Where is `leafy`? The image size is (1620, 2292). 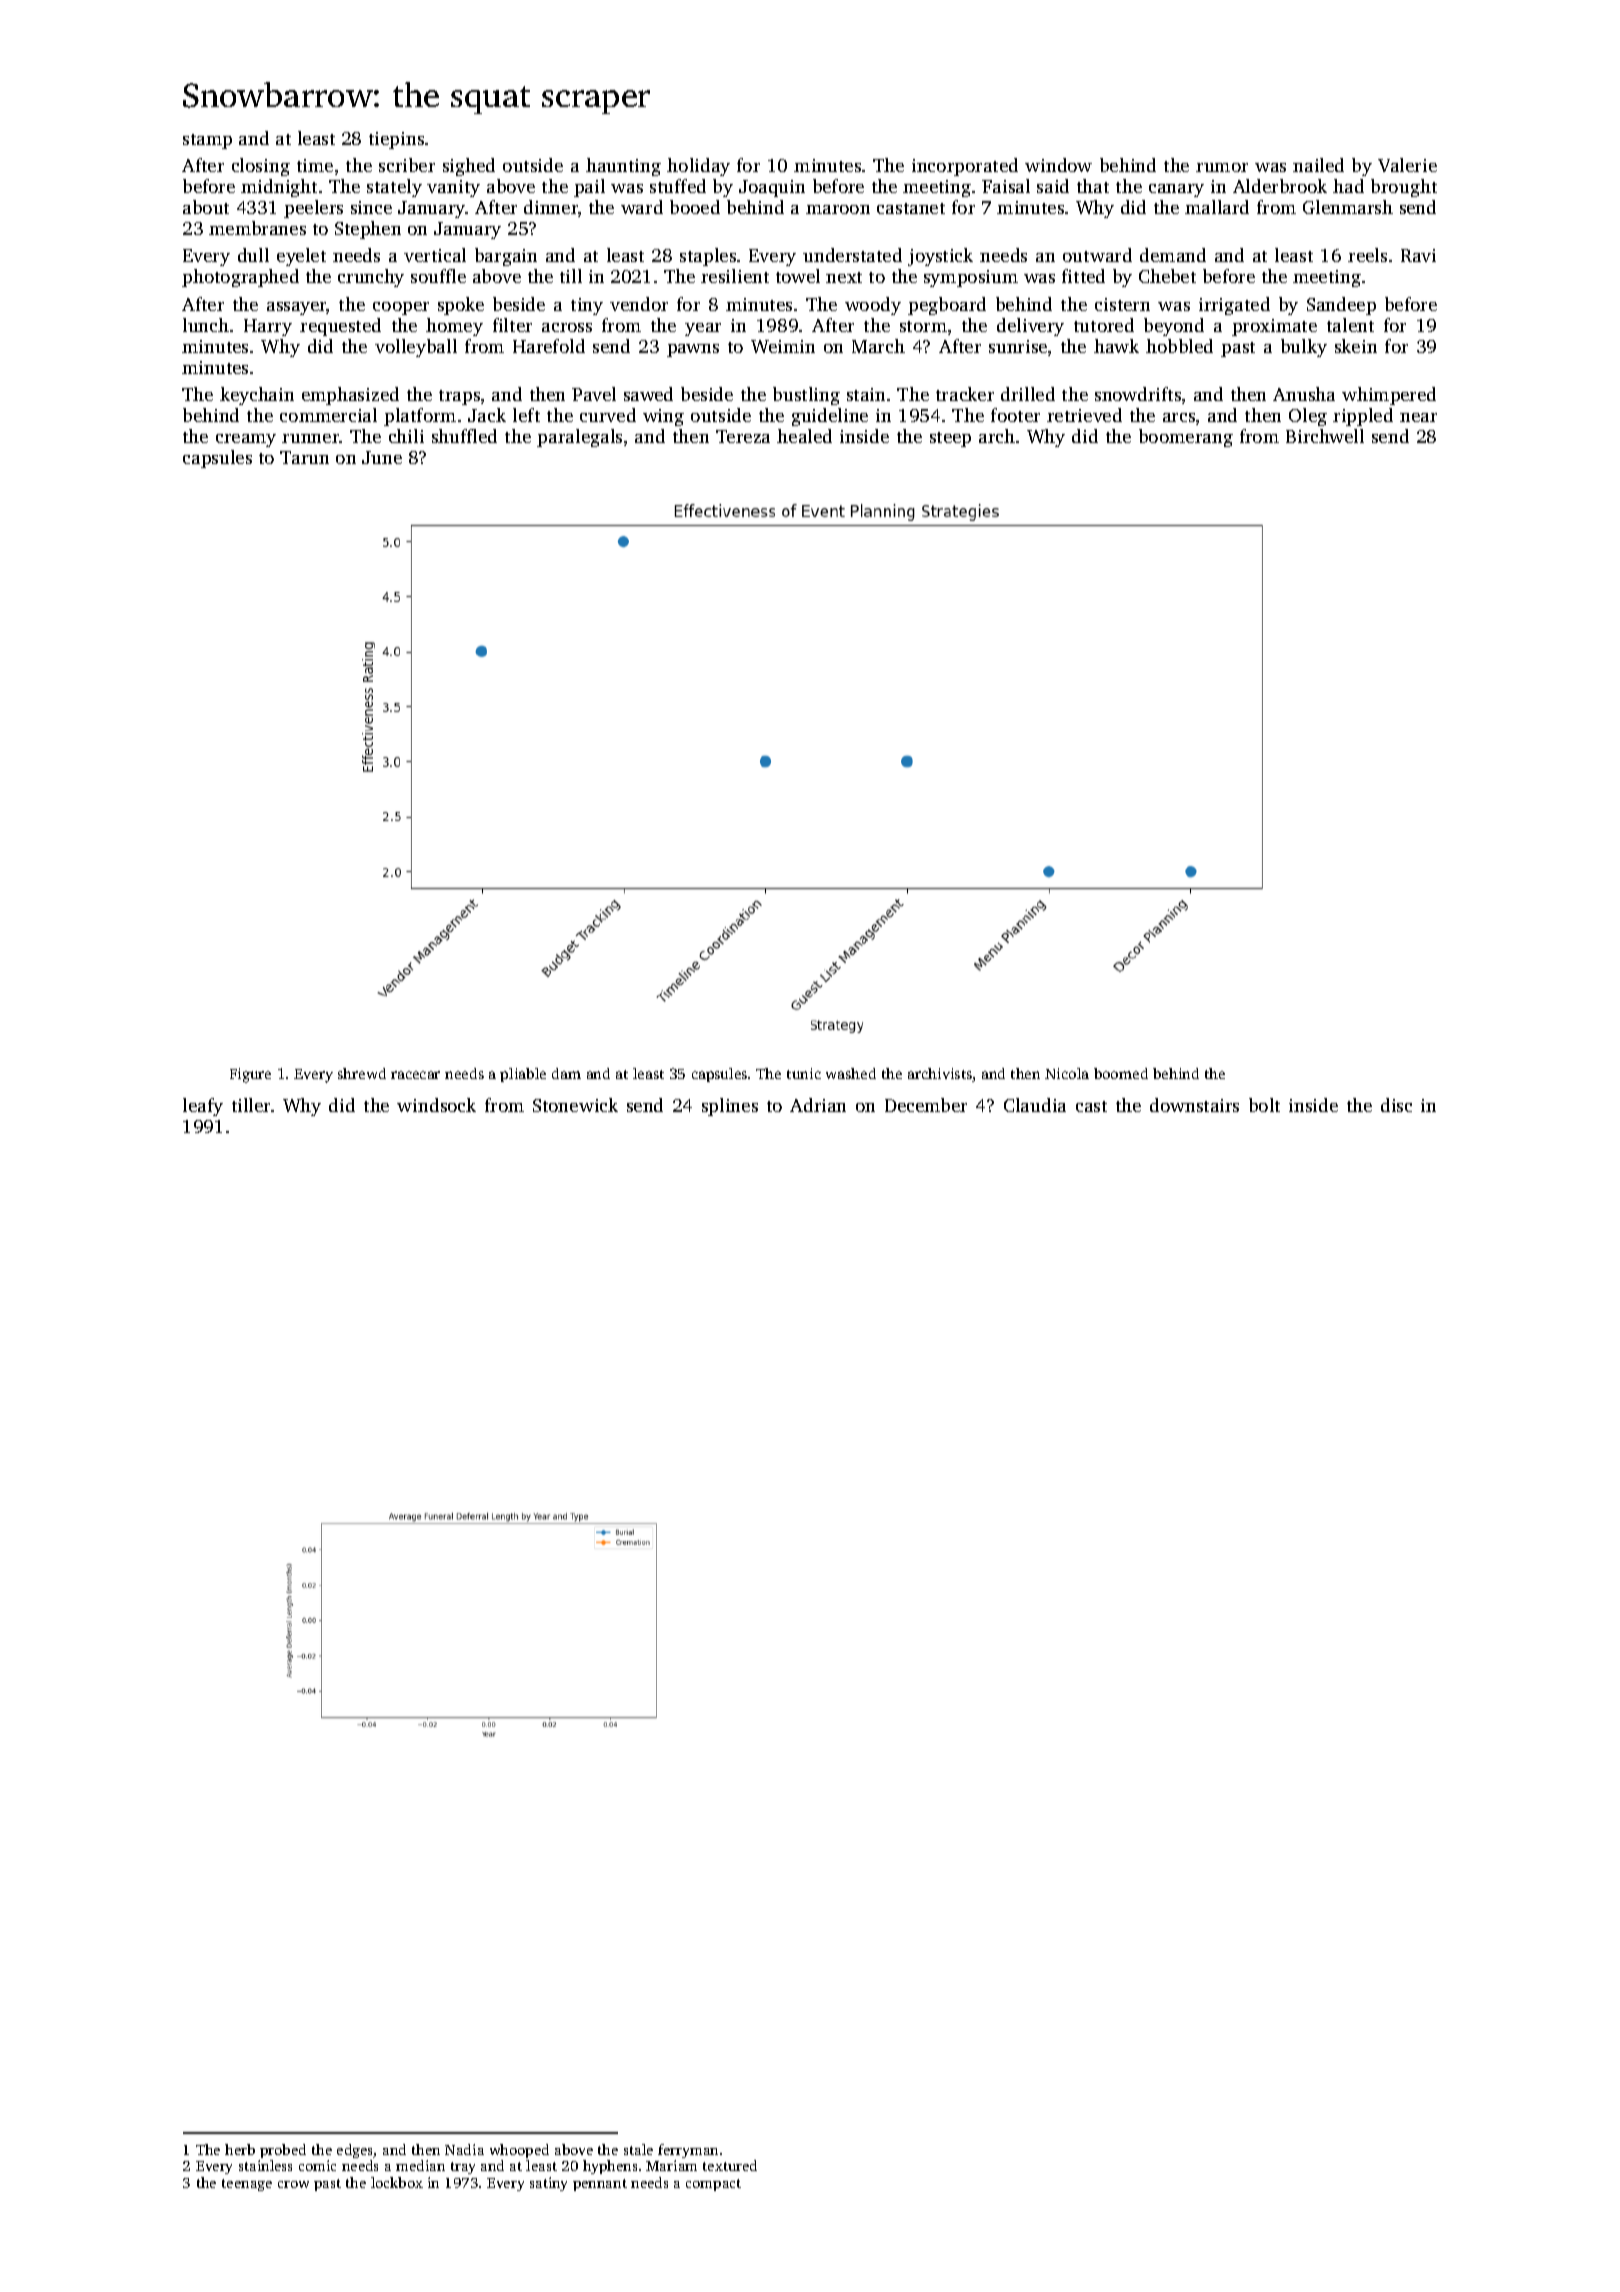
leafy is located at coordinates (203, 1107).
